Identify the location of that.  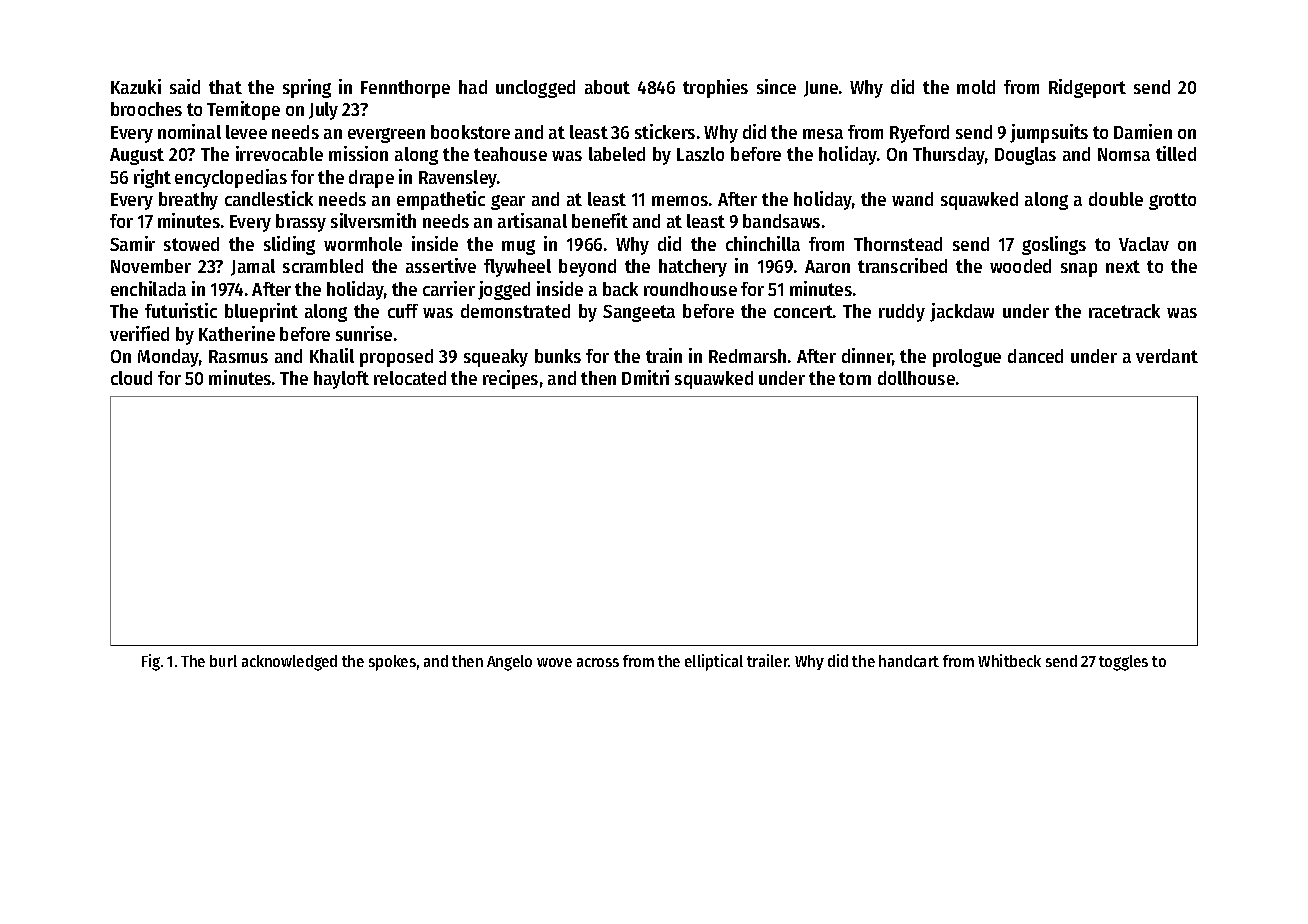
(225, 87).
